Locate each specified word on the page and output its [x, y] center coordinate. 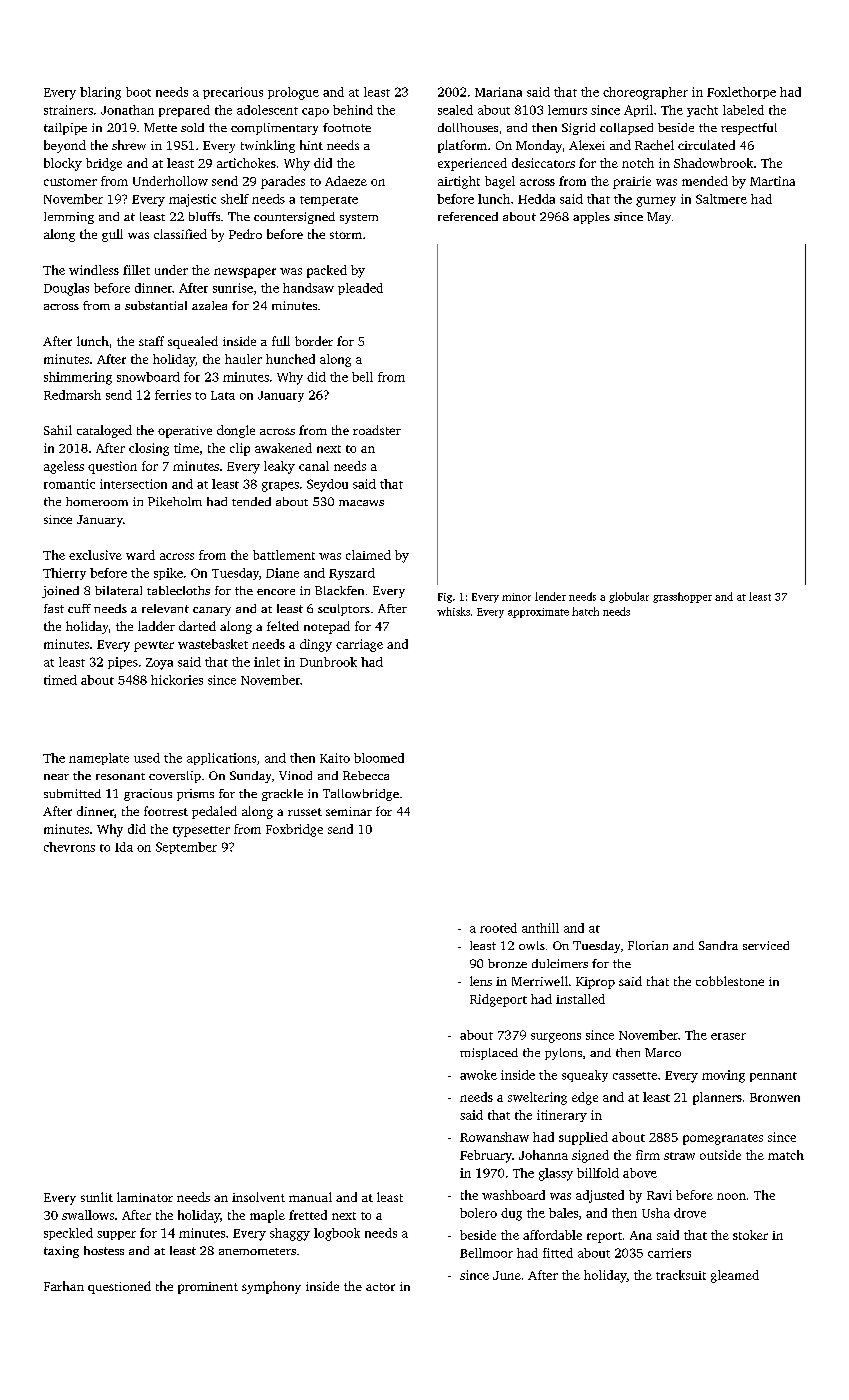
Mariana [498, 92]
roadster [377, 430]
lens [481, 981]
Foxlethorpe [741, 93]
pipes [123, 663]
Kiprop [595, 983]
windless [94, 270]
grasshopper [682, 597]
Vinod [295, 775]
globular [629, 597]
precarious [233, 93]
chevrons [69, 847]
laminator [145, 1197]
